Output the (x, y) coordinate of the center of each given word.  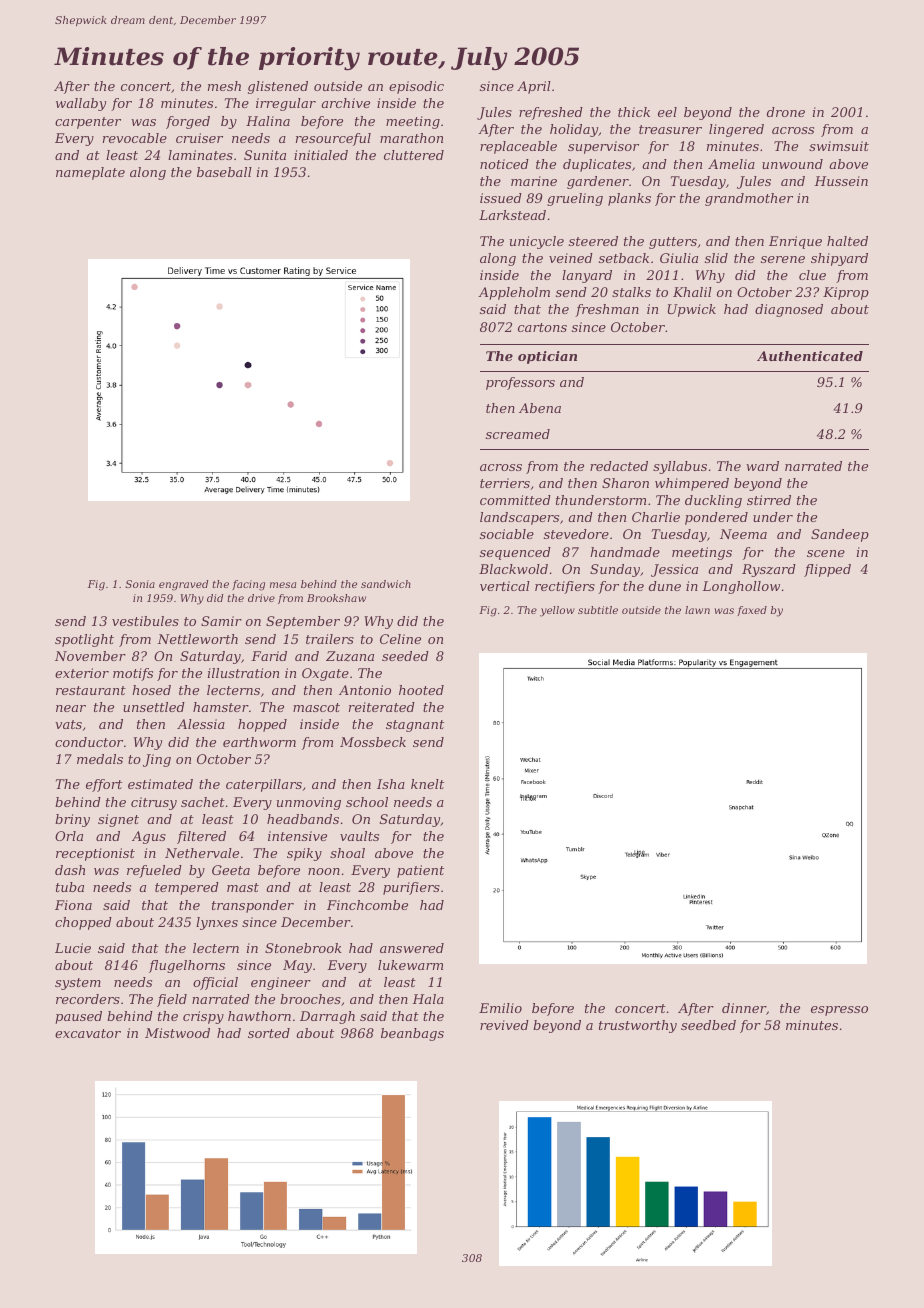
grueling (575, 199)
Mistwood (177, 1033)
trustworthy (638, 1026)
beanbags (412, 1034)
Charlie (656, 517)
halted (847, 241)
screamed (518, 434)
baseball (224, 172)
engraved (183, 585)
